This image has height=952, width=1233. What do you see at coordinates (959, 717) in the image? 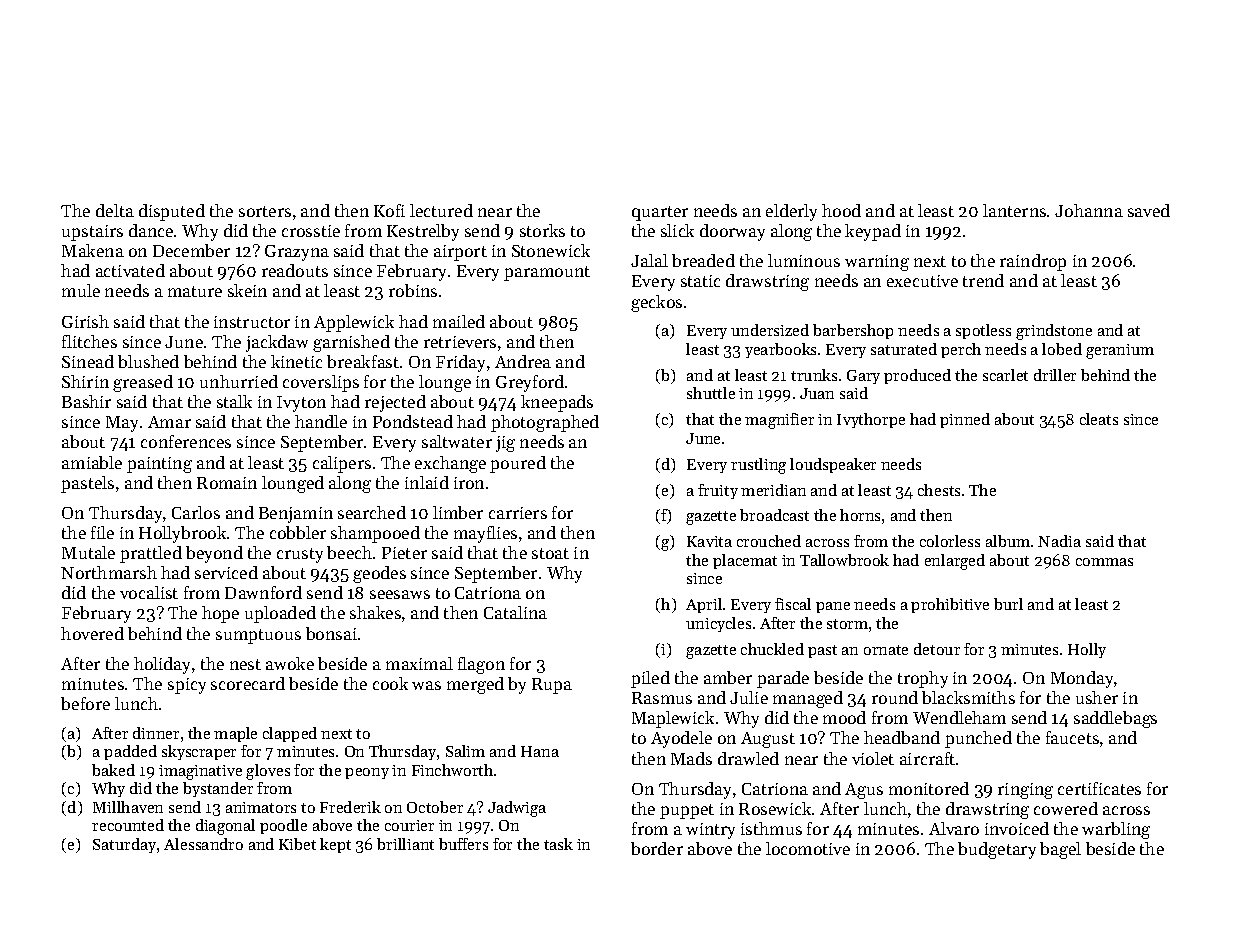
I see `Wendleham` at bounding box center [959, 717].
